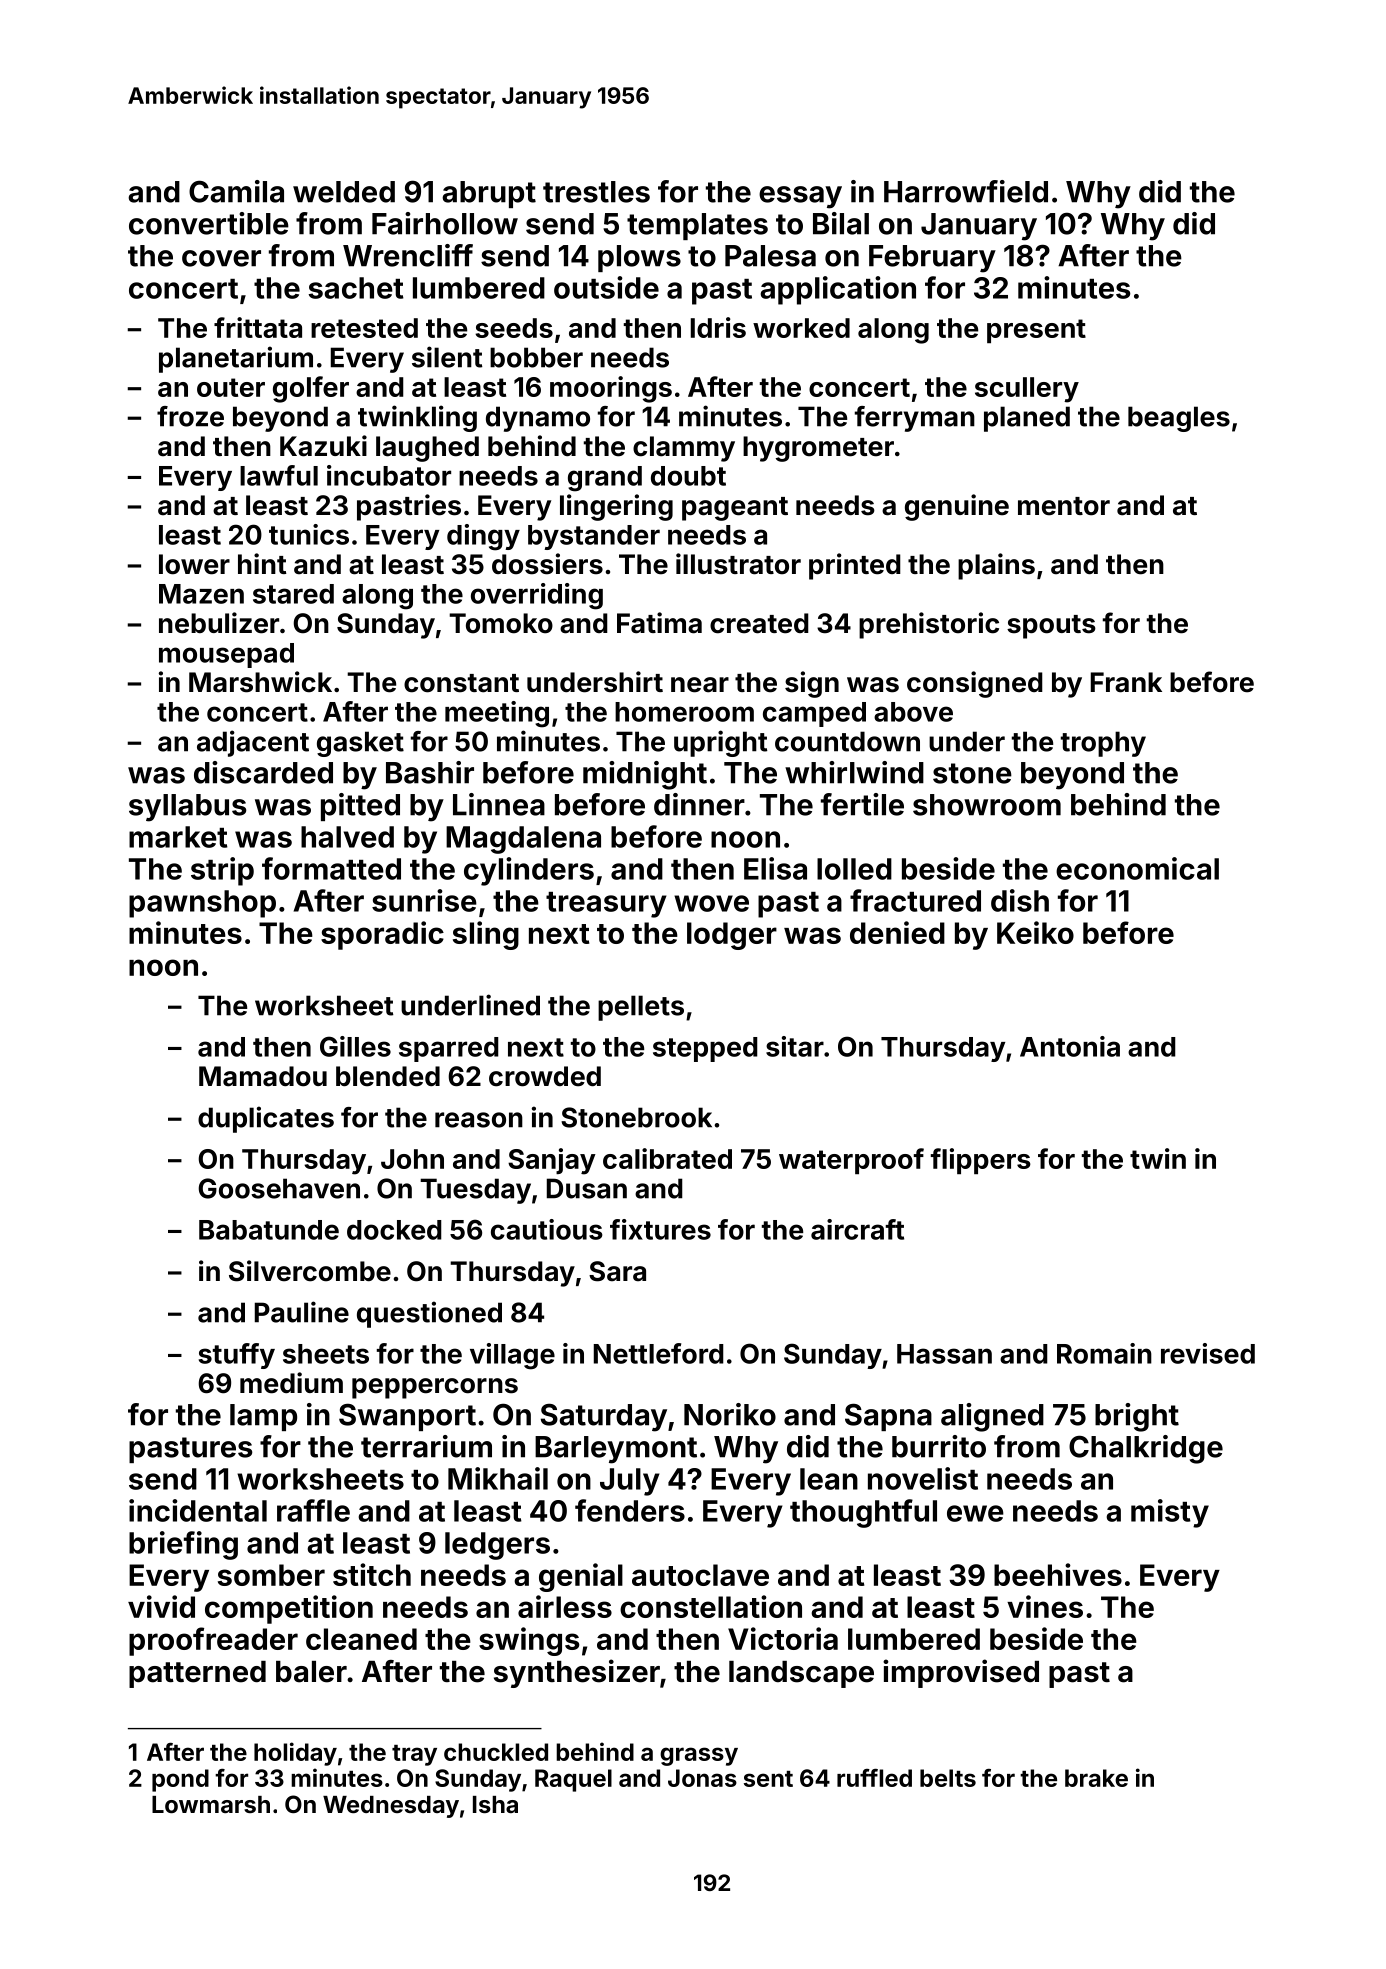 This screenshot has width=1386, height=1969. I want to click on Keiko, so click(1035, 932).
